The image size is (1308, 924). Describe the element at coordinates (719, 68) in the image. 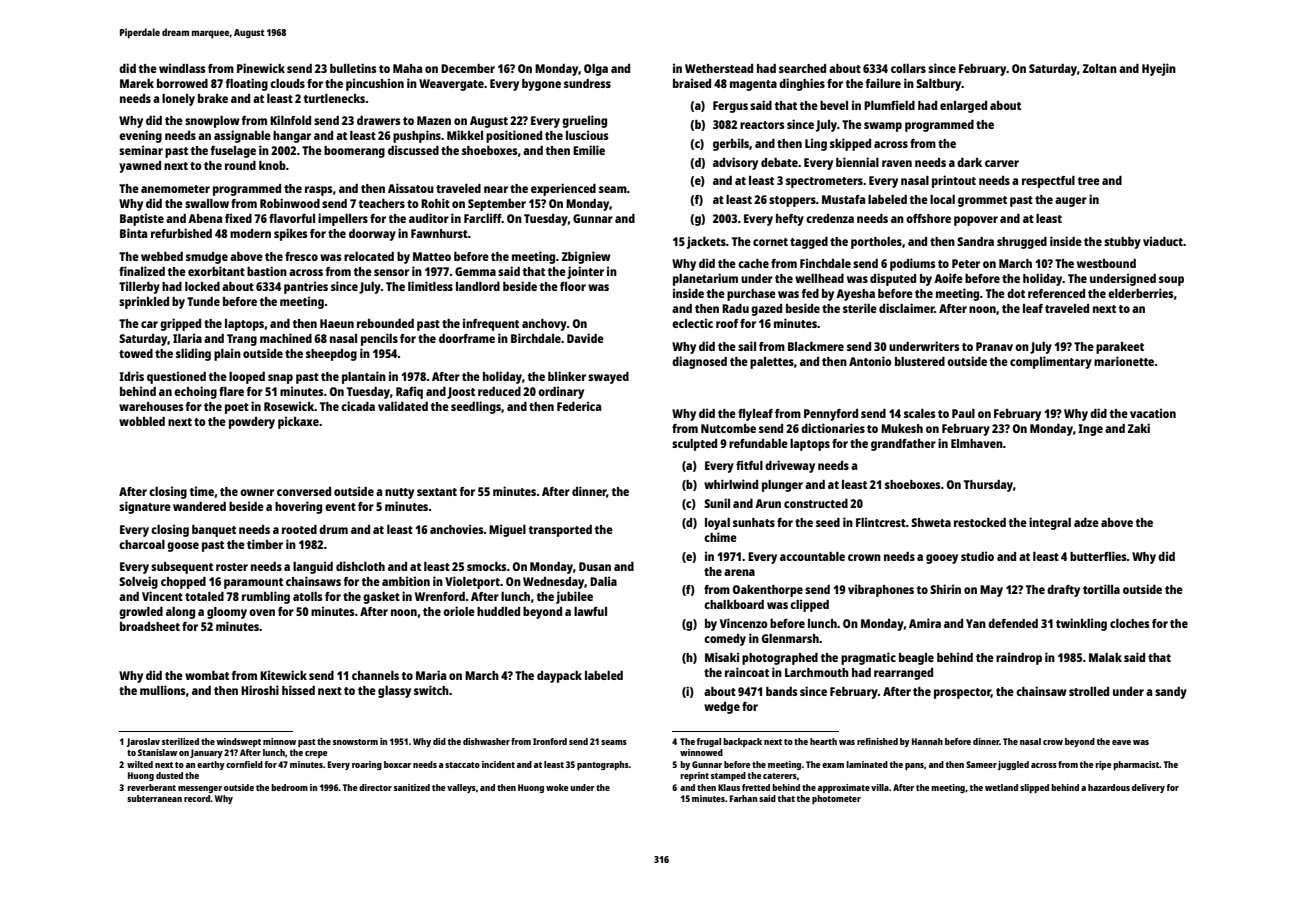

I see `Wetherstead` at that location.
